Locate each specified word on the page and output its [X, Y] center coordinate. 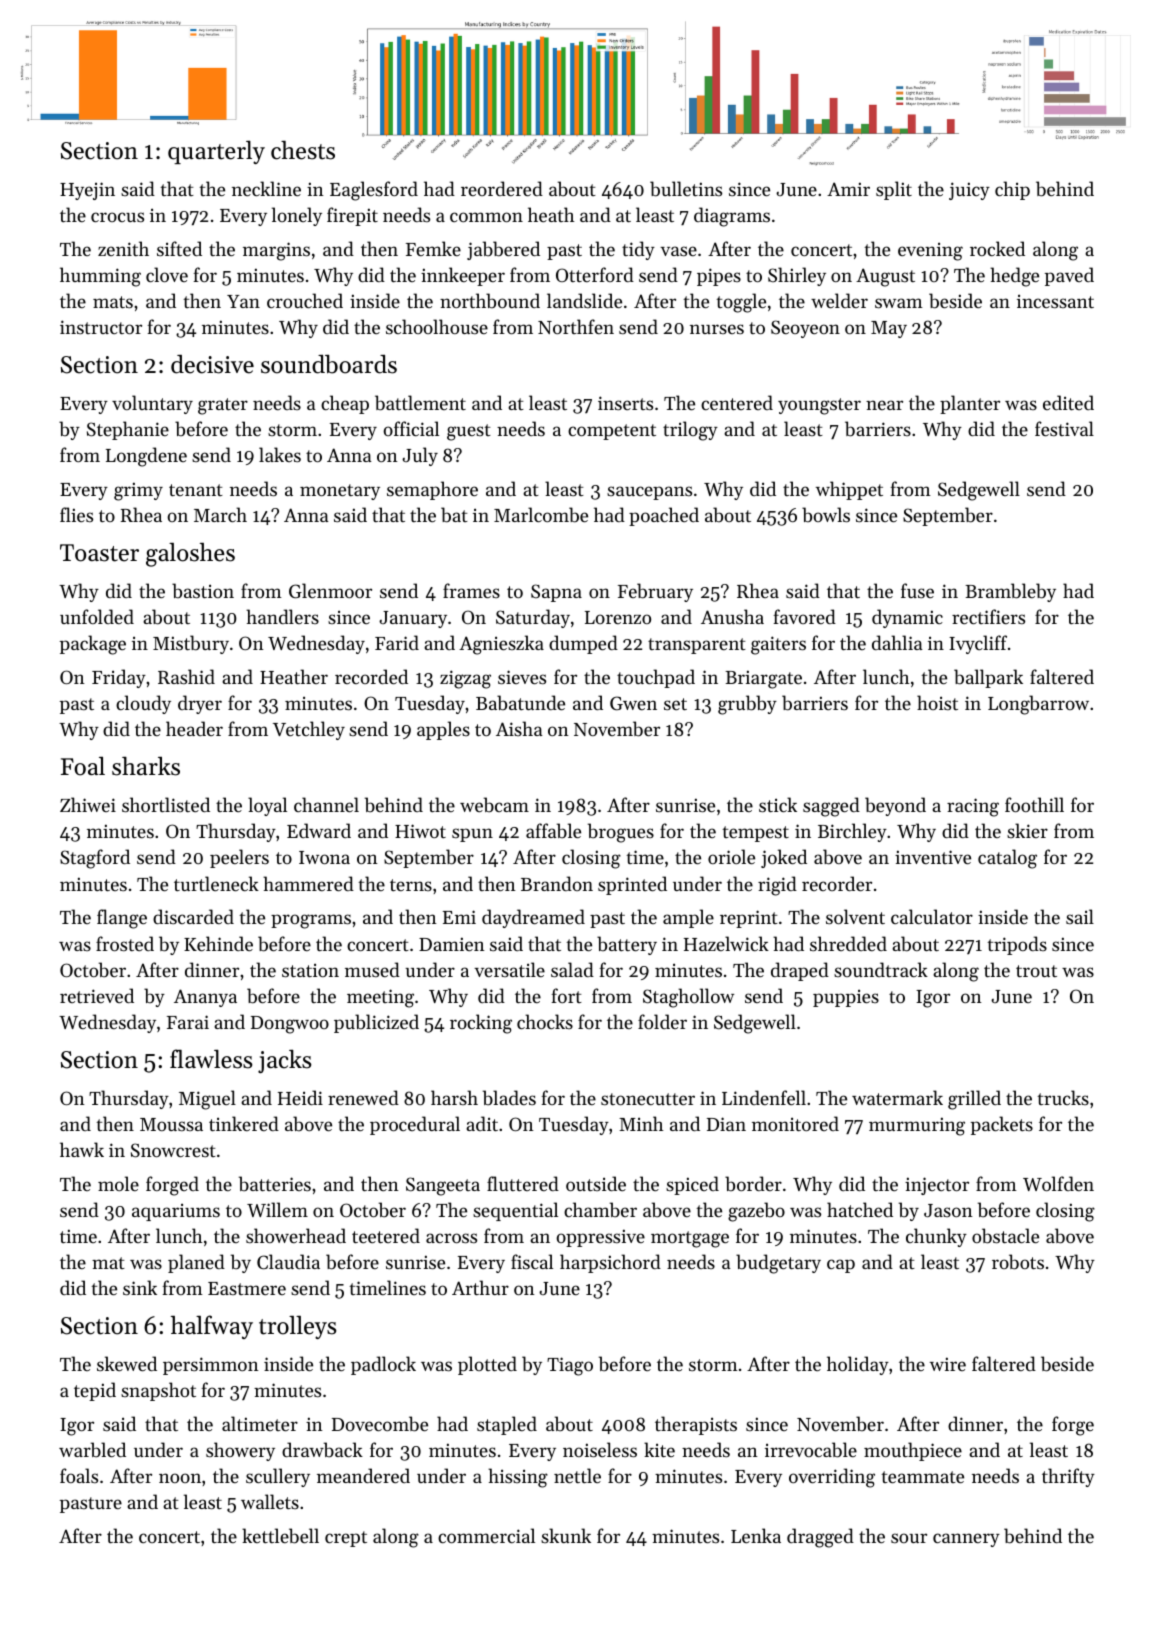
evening [930, 251]
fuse [917, 590]
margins [276, 251]
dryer [200, 704]
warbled [92, 1449]
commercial [486, 1535]
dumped [583, 644]
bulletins [686, 189]
